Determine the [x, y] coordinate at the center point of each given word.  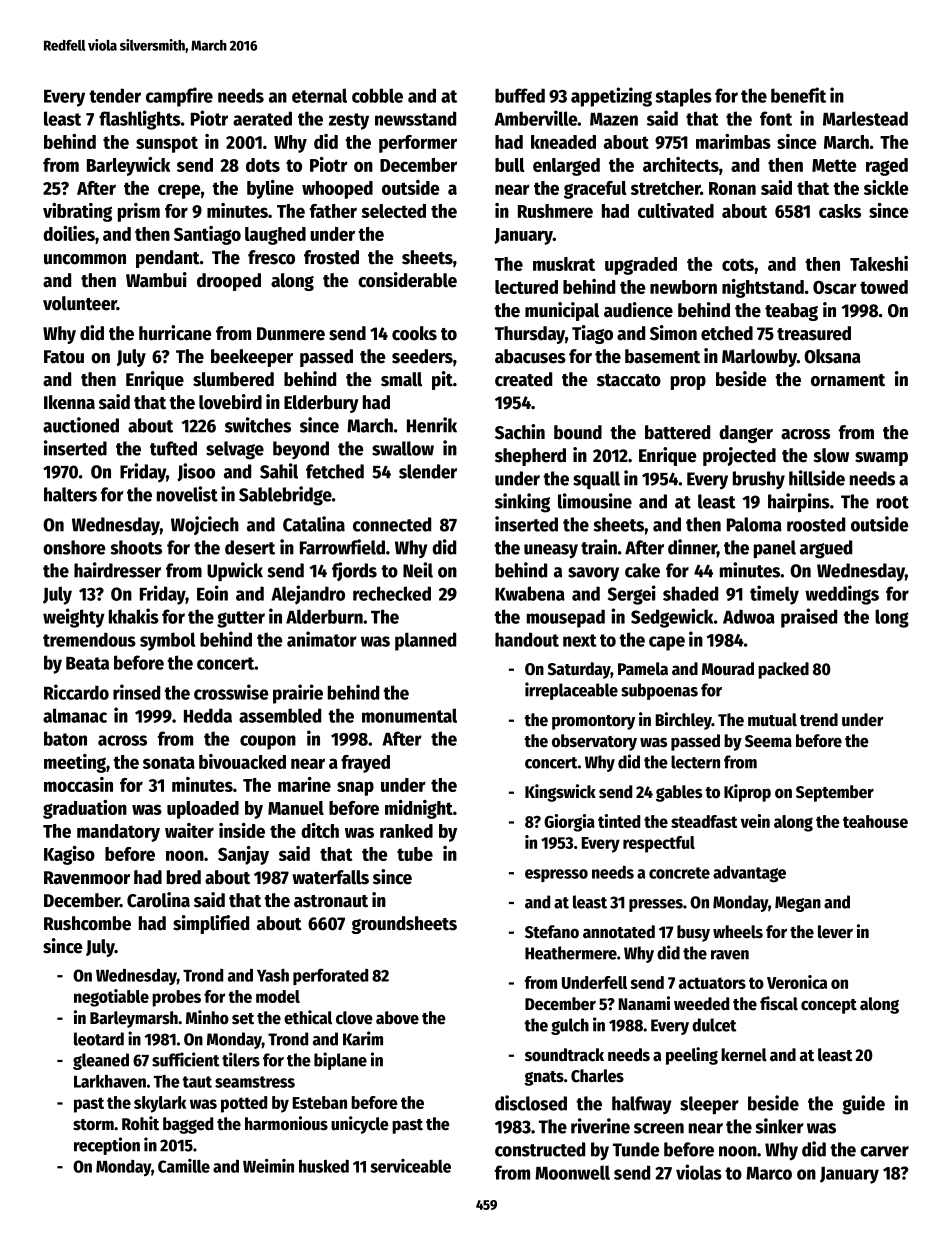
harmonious [286, 1123]
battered [677, 432]
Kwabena [530, 593]
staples [683, 97]
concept [829, 1006]
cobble [377, 95]
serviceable [410, 1166]
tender [115, 95]
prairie [298, 694]
